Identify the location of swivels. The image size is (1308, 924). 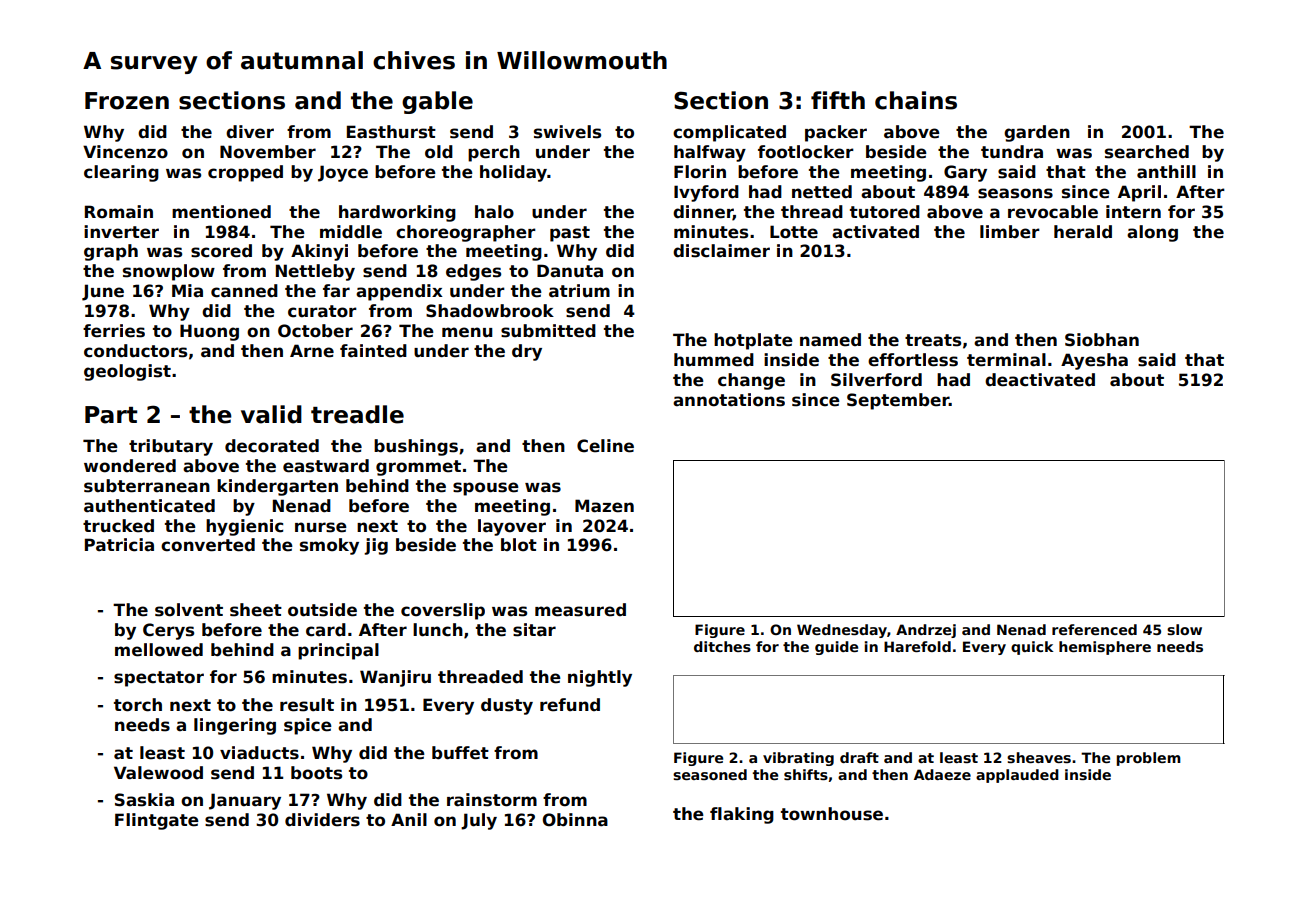
(567, 132).
